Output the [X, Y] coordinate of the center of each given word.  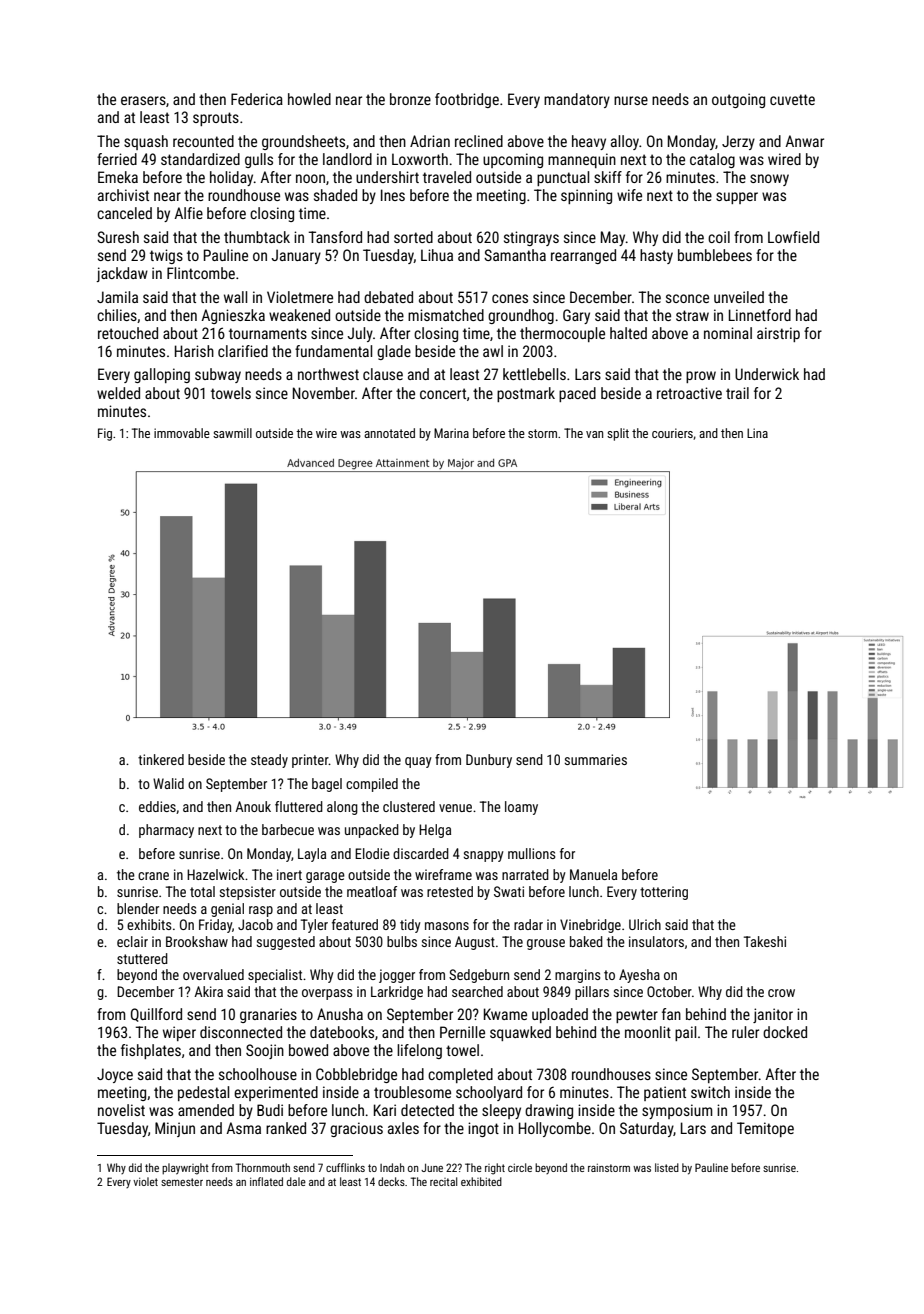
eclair [132, 941]
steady [269, 761]
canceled [124, 213]
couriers [672, 433]
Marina [451, 433]
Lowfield [793, 237]
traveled [447, 177]
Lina [757, 433]
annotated [389, 433]
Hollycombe [555, 1129]
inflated [266, 1181]
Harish [194, 351]
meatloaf [372, 891]
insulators [656, 941]
